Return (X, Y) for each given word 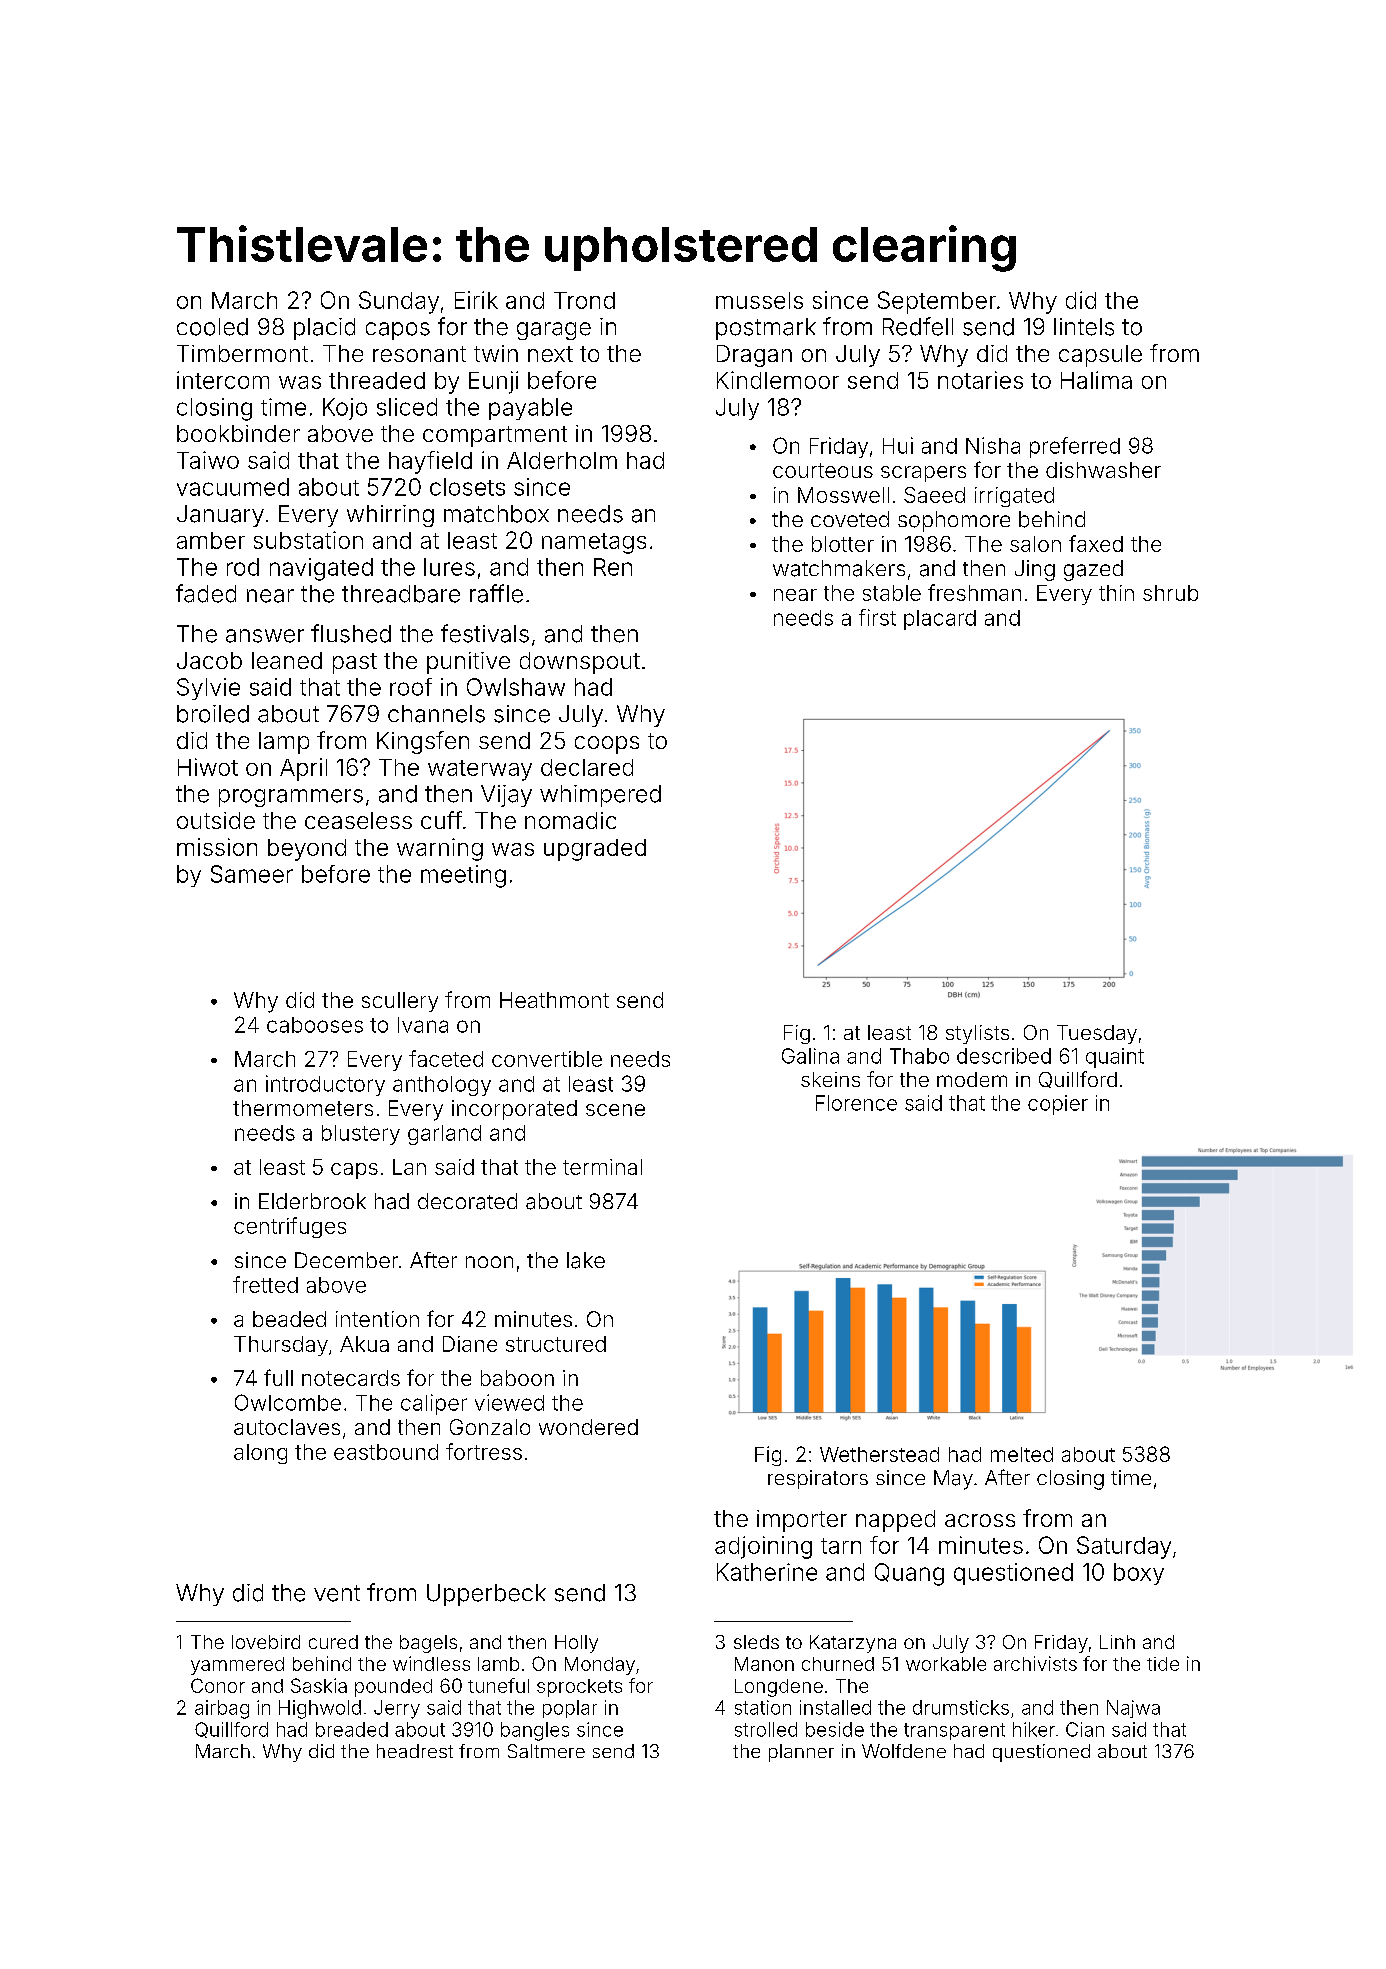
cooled (212, 327)
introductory (325, 1085)
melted (1022, 1454)
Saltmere (546, 1751)
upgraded (595, 850)
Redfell (918, 326)
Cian (1085, 1729)
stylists (977, 1034)
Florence (856, 1103)
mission (217, 847)
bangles (535, 1731)
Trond (584, 300)
